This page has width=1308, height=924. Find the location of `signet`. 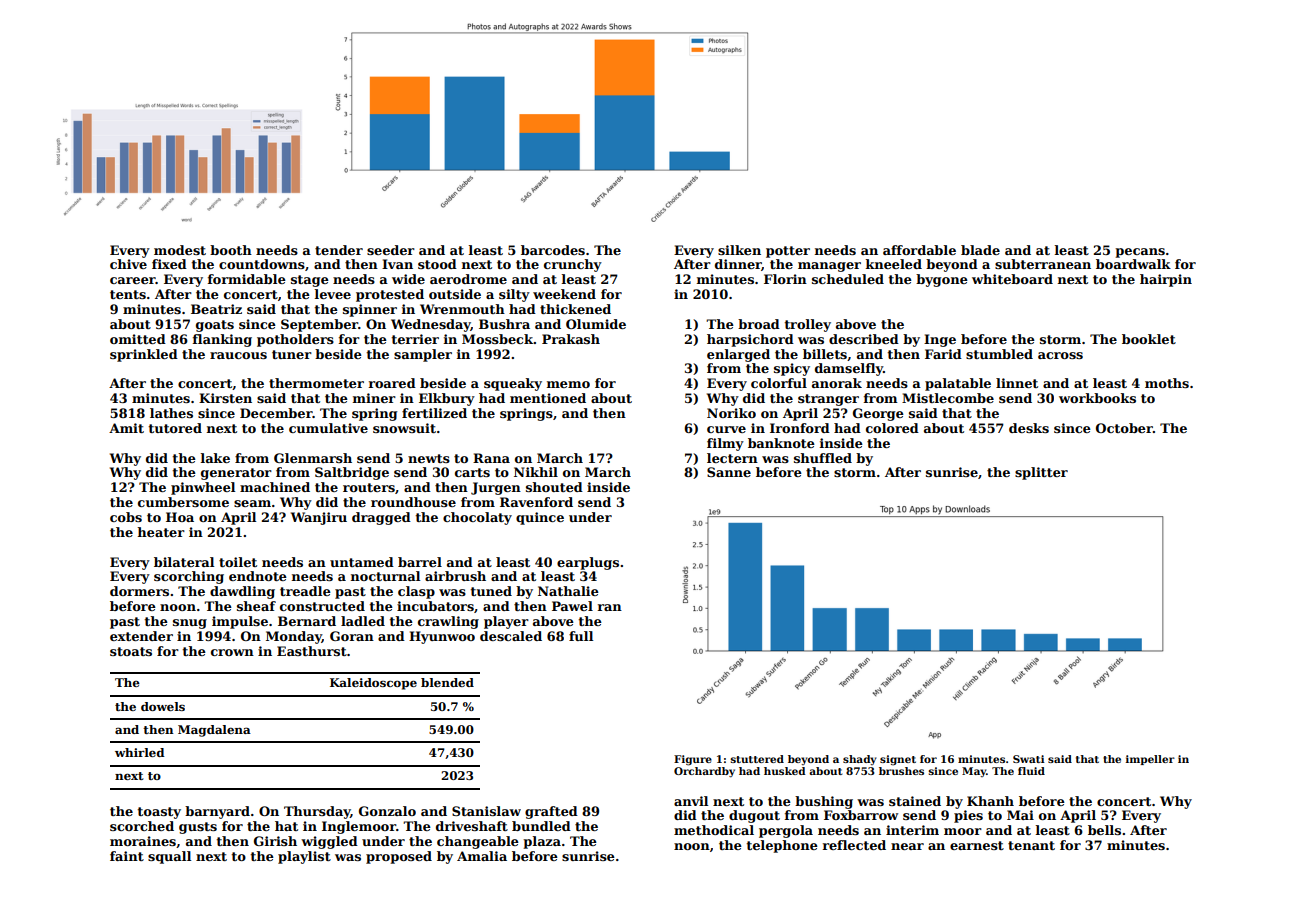

signet is located at coordinates (898, 760).
